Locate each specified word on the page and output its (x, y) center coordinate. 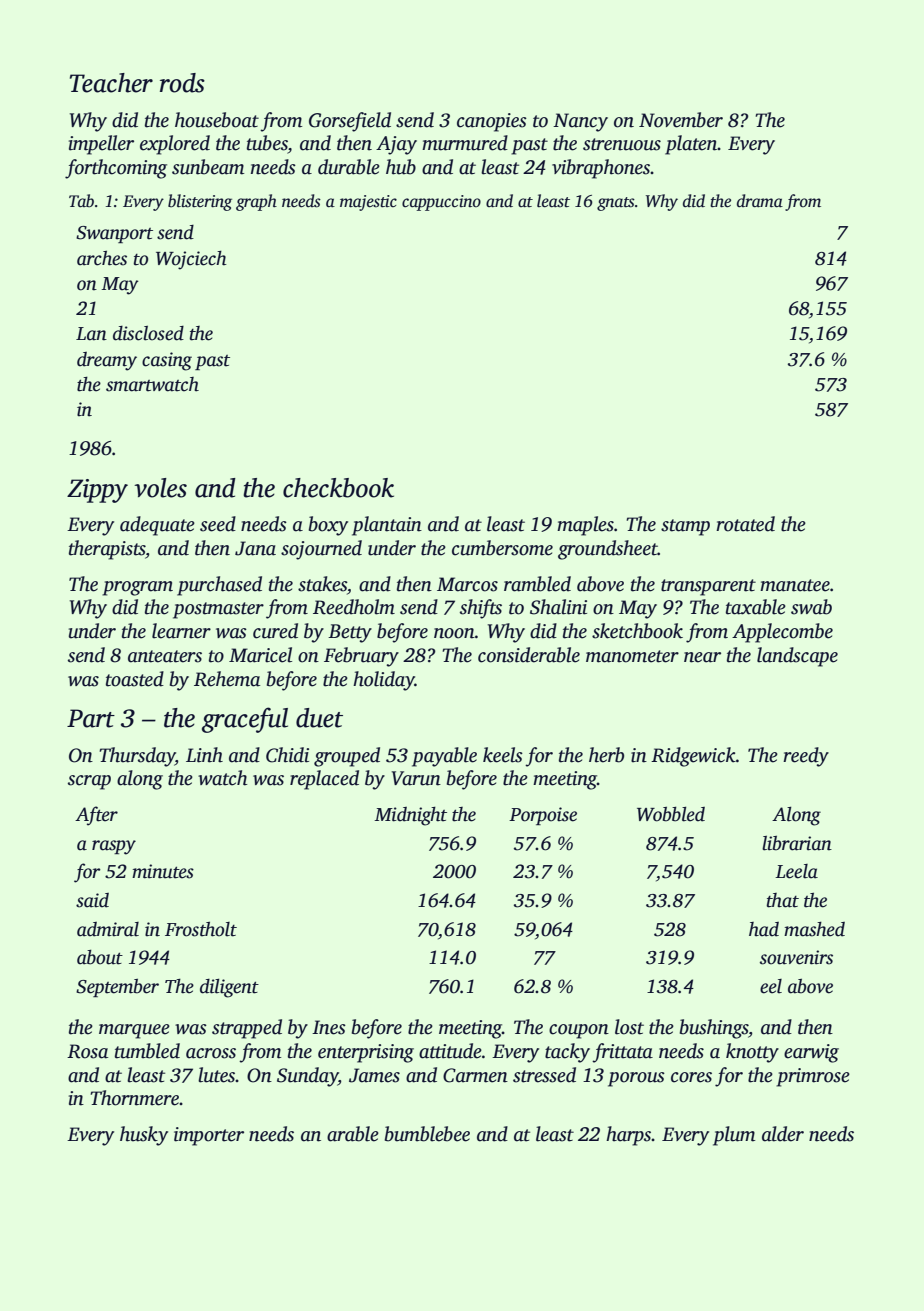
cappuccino (441, 203)
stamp (685, 527)
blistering (200, 202)
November (681, 120)
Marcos (467, 584)
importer (209, 1136)
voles (160, 488)
